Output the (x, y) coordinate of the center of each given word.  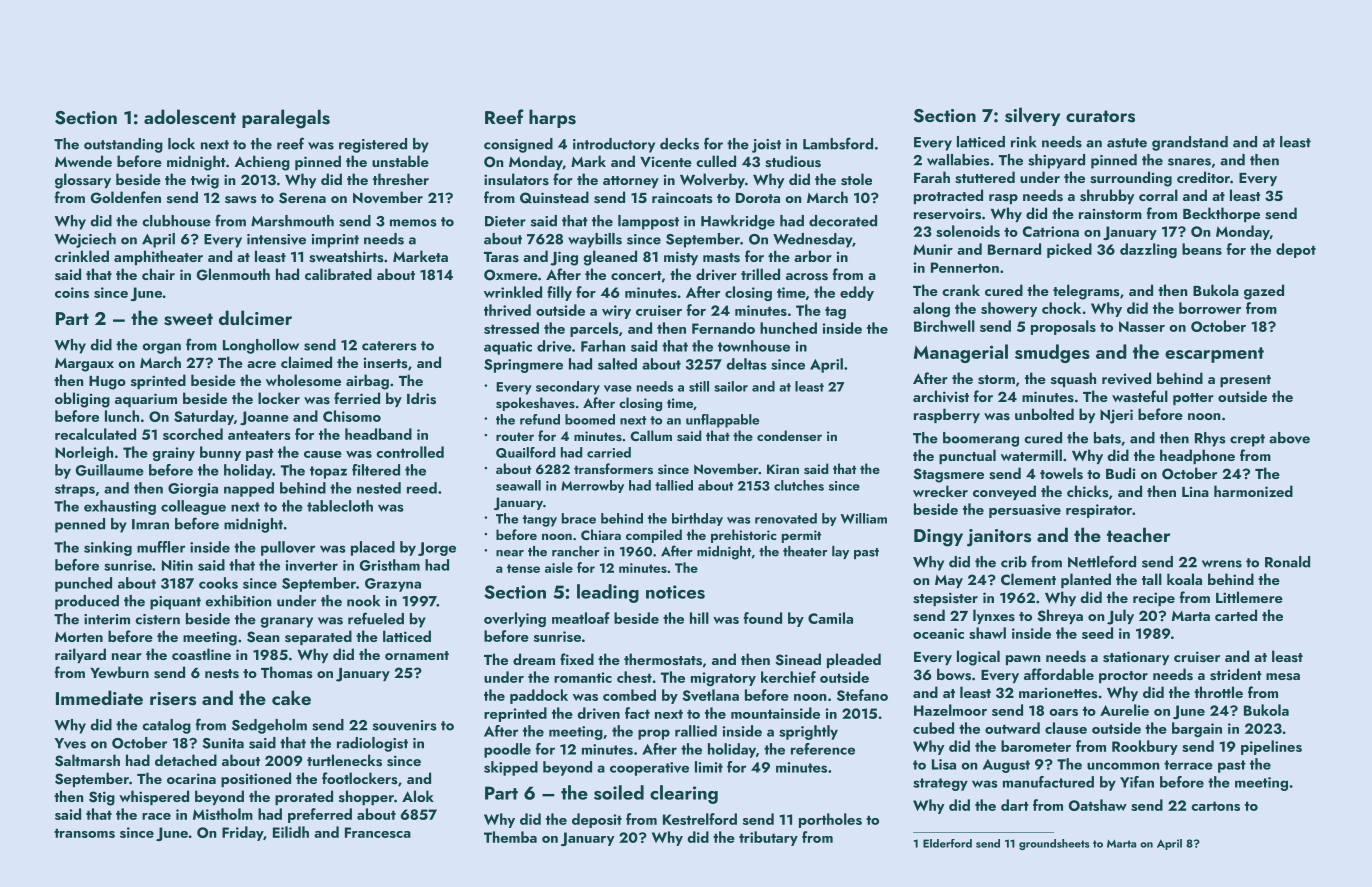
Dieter (505, 221)
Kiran (783, 469)
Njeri (1116, 416)
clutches (799, 485)
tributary (768, 838)
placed (373, 548)
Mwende (83, 161)
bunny (220, 453)
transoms (84, 833)
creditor (1203, 177)
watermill (1031, 455)
